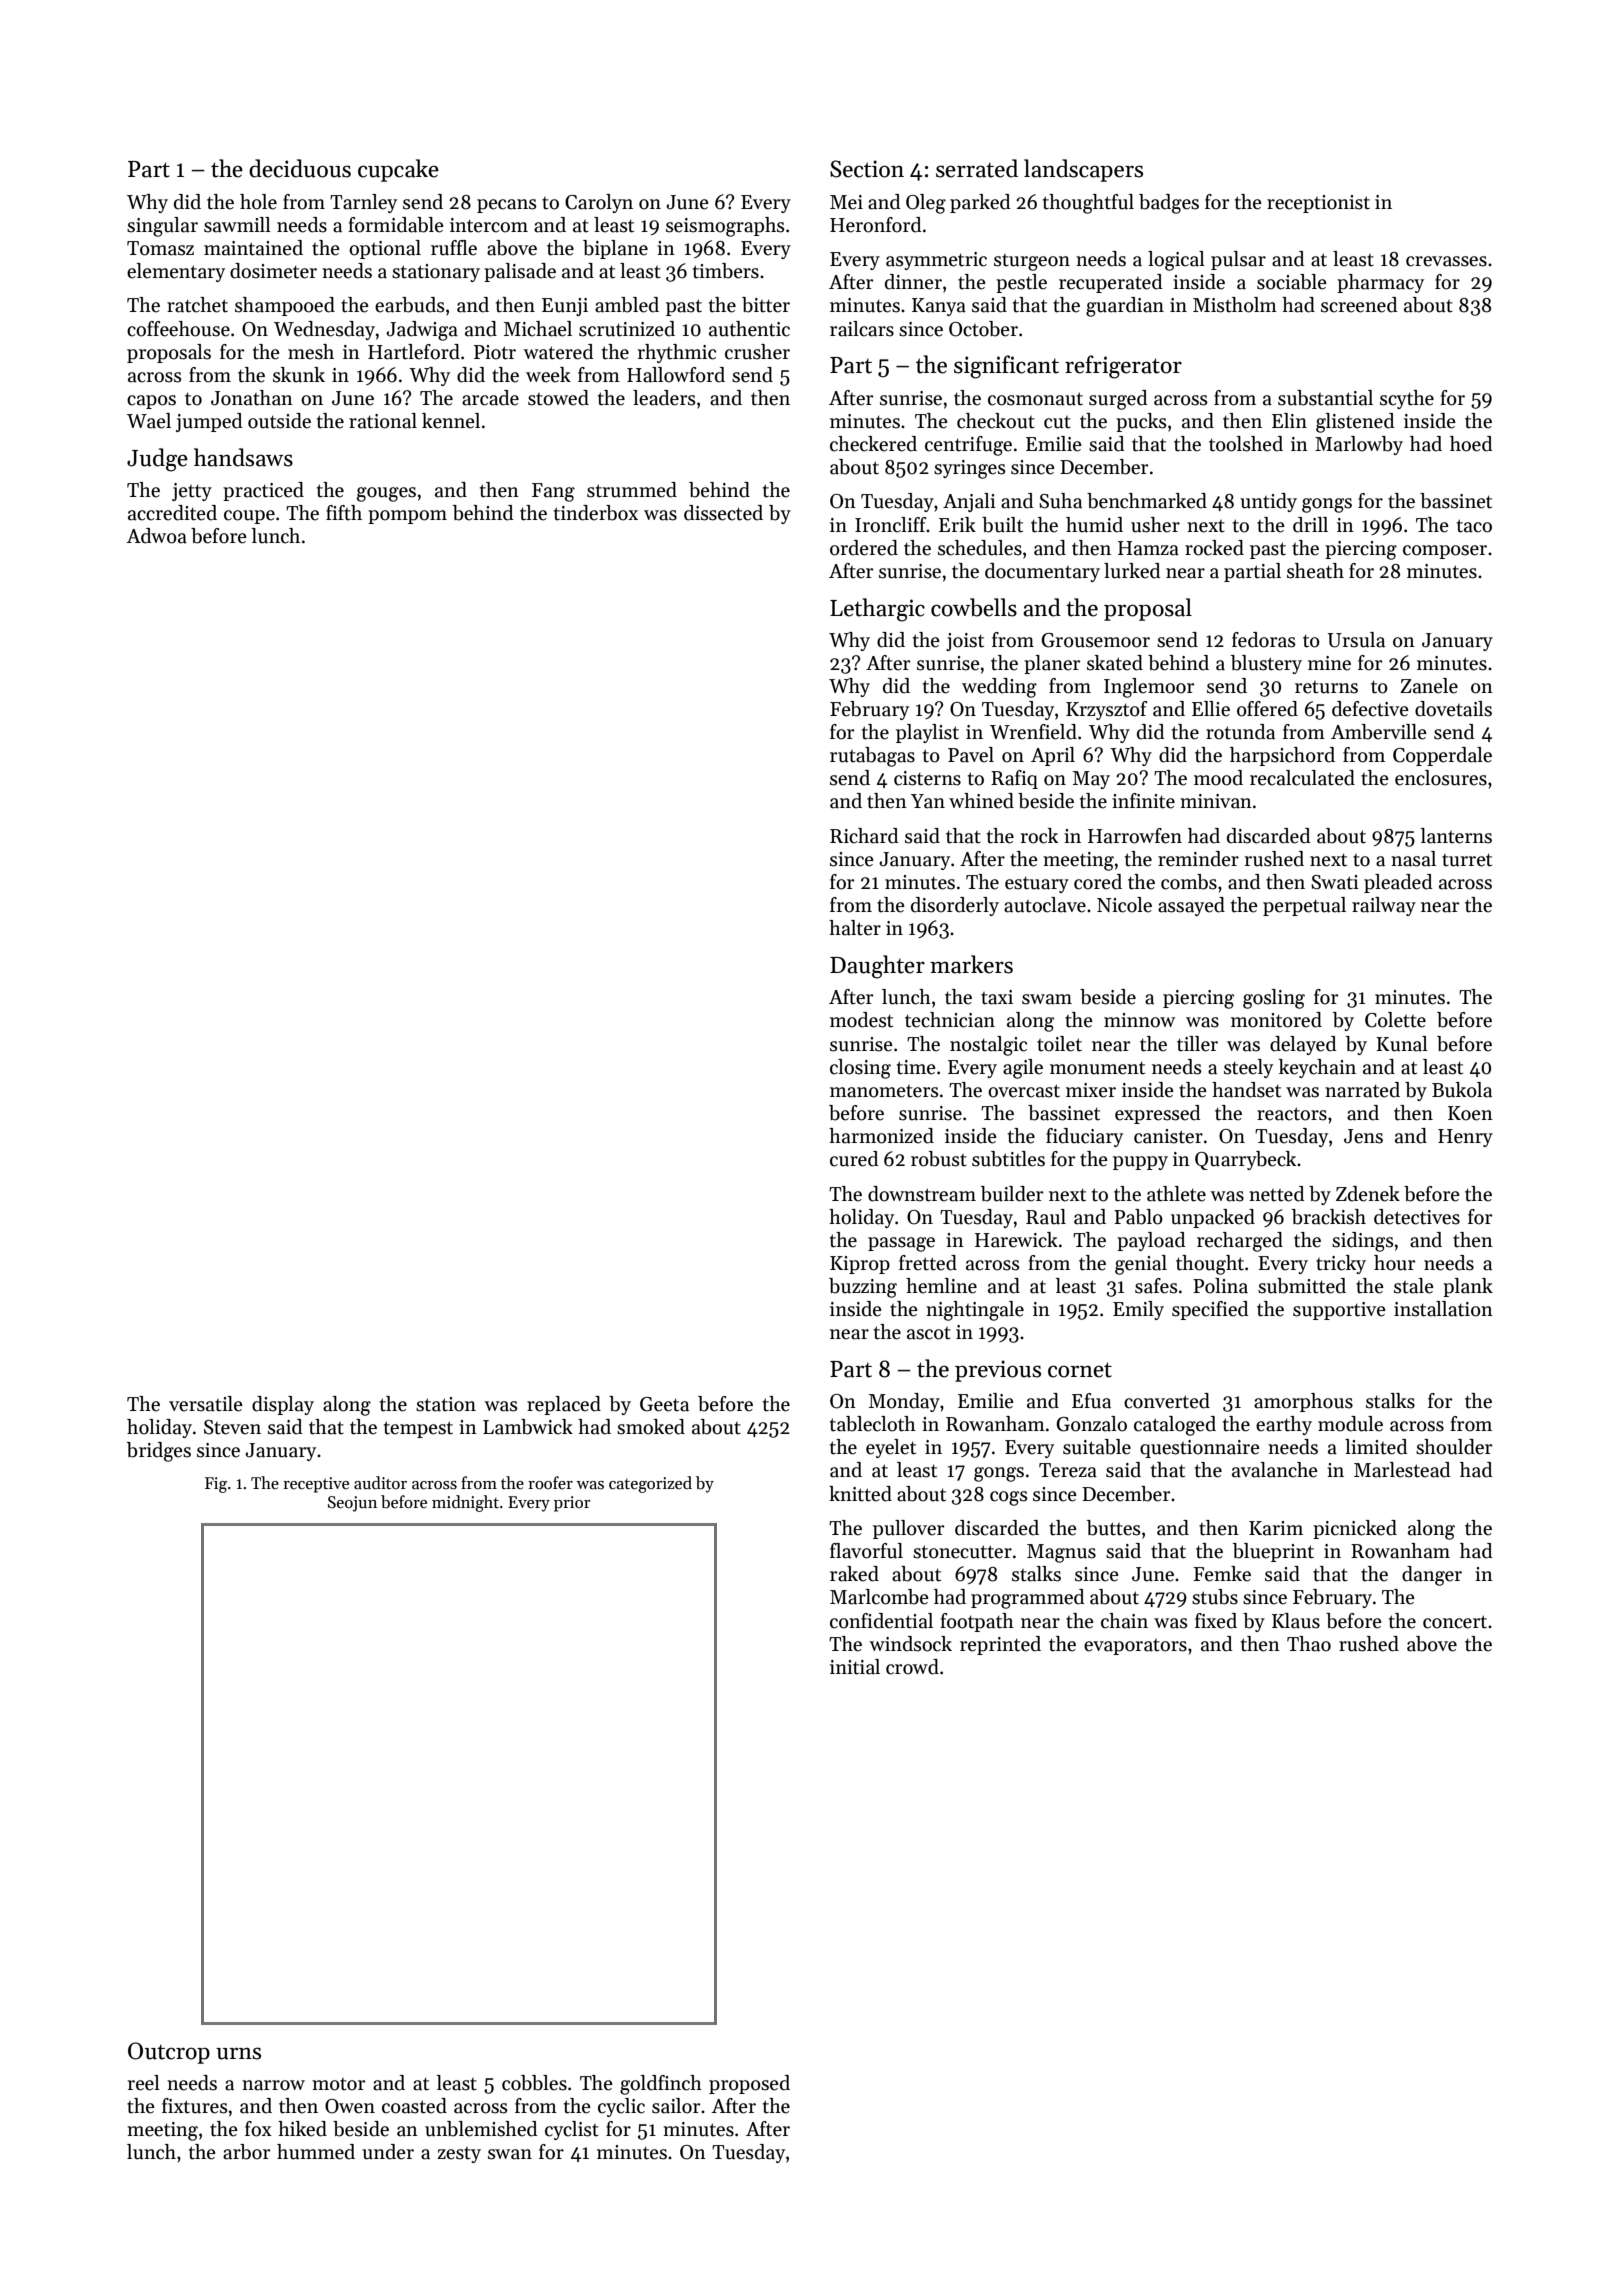  What do you see at coordinates (386, 494) in the screenshot?
I see `gouges` at bounding box center [386, 494].
